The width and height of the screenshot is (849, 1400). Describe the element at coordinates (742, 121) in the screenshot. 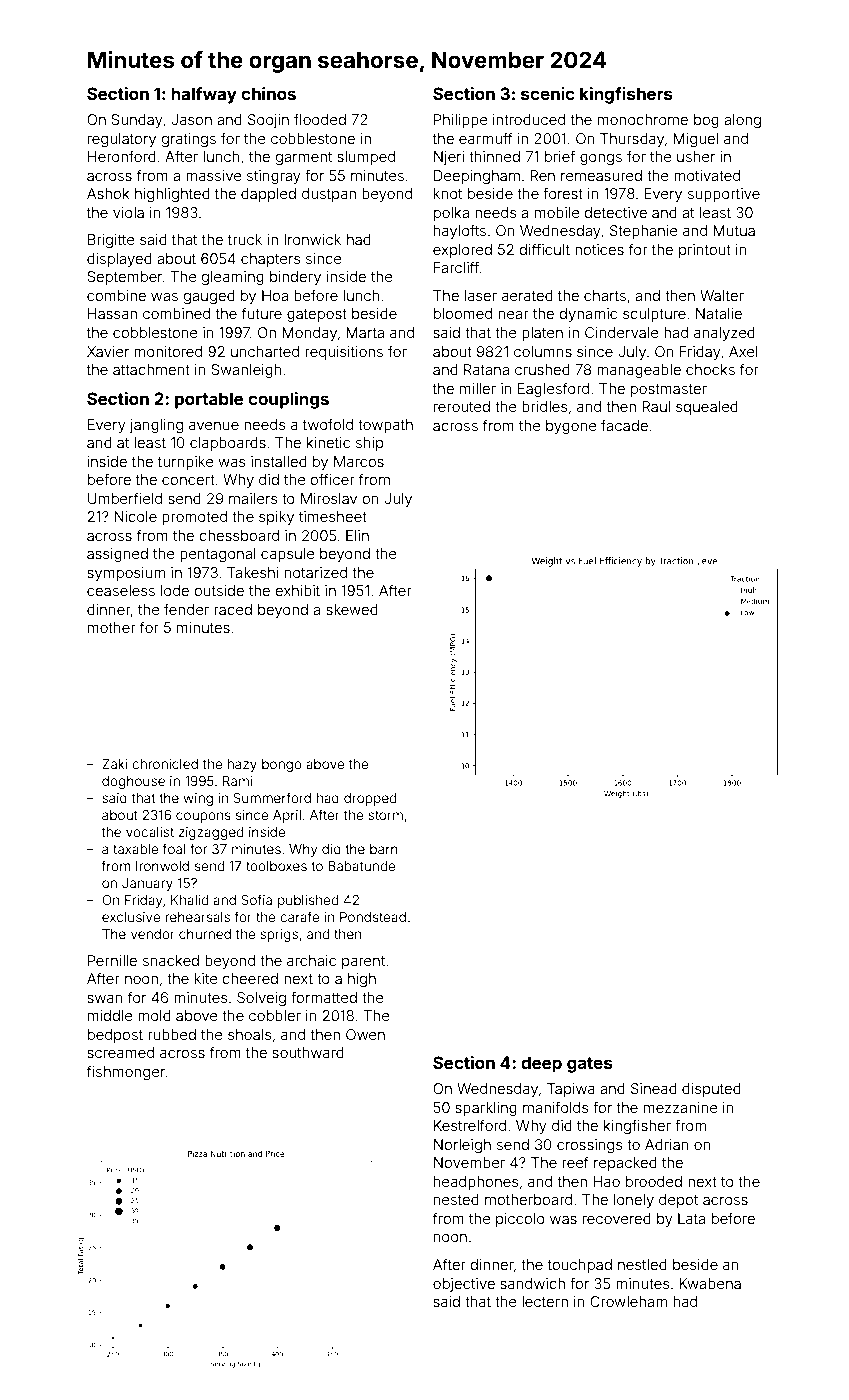

I see `along` at that location.
